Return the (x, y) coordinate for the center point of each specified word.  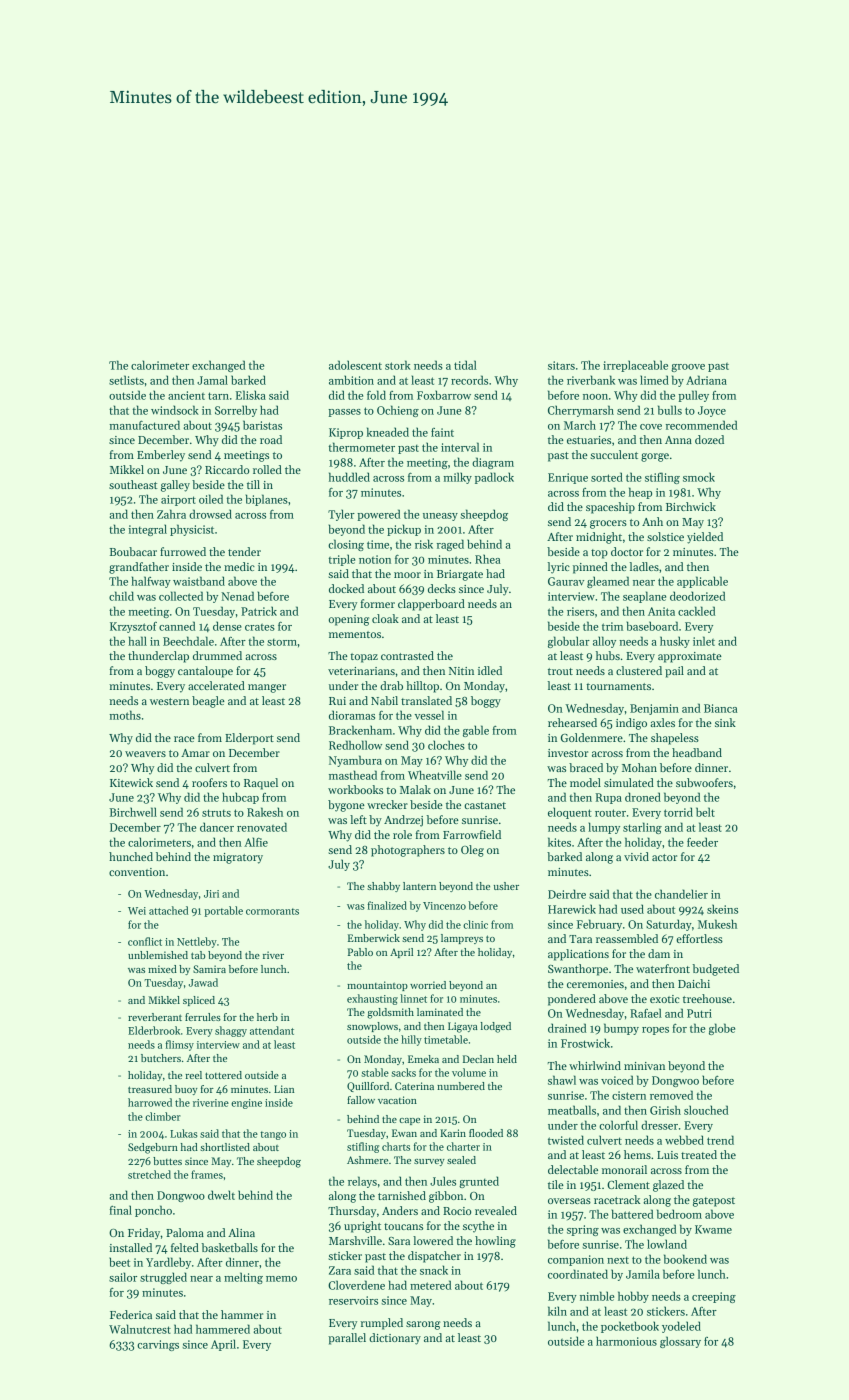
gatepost (714, 1202)
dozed (709, 439)
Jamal (212, 380)
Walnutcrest (140, 1329)
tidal (465, 365)
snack (434, 1270)
